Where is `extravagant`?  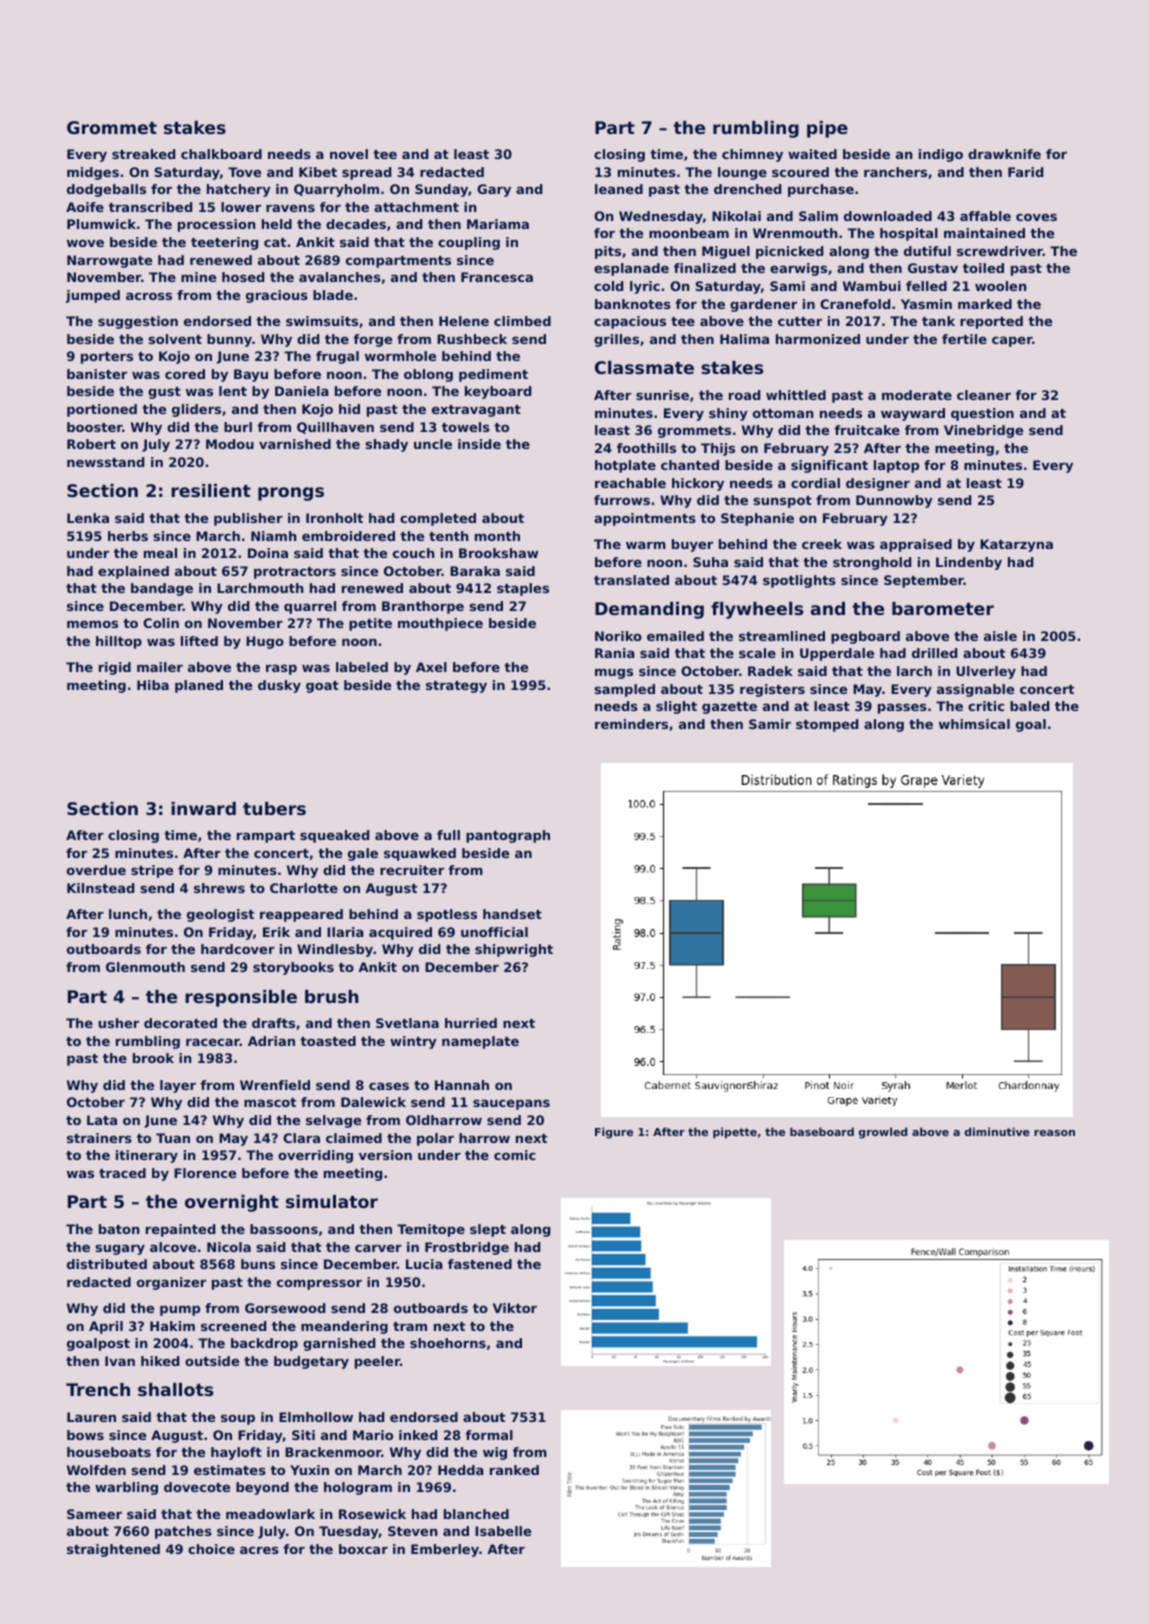 extravagant is located at coordinates (476, 411).
